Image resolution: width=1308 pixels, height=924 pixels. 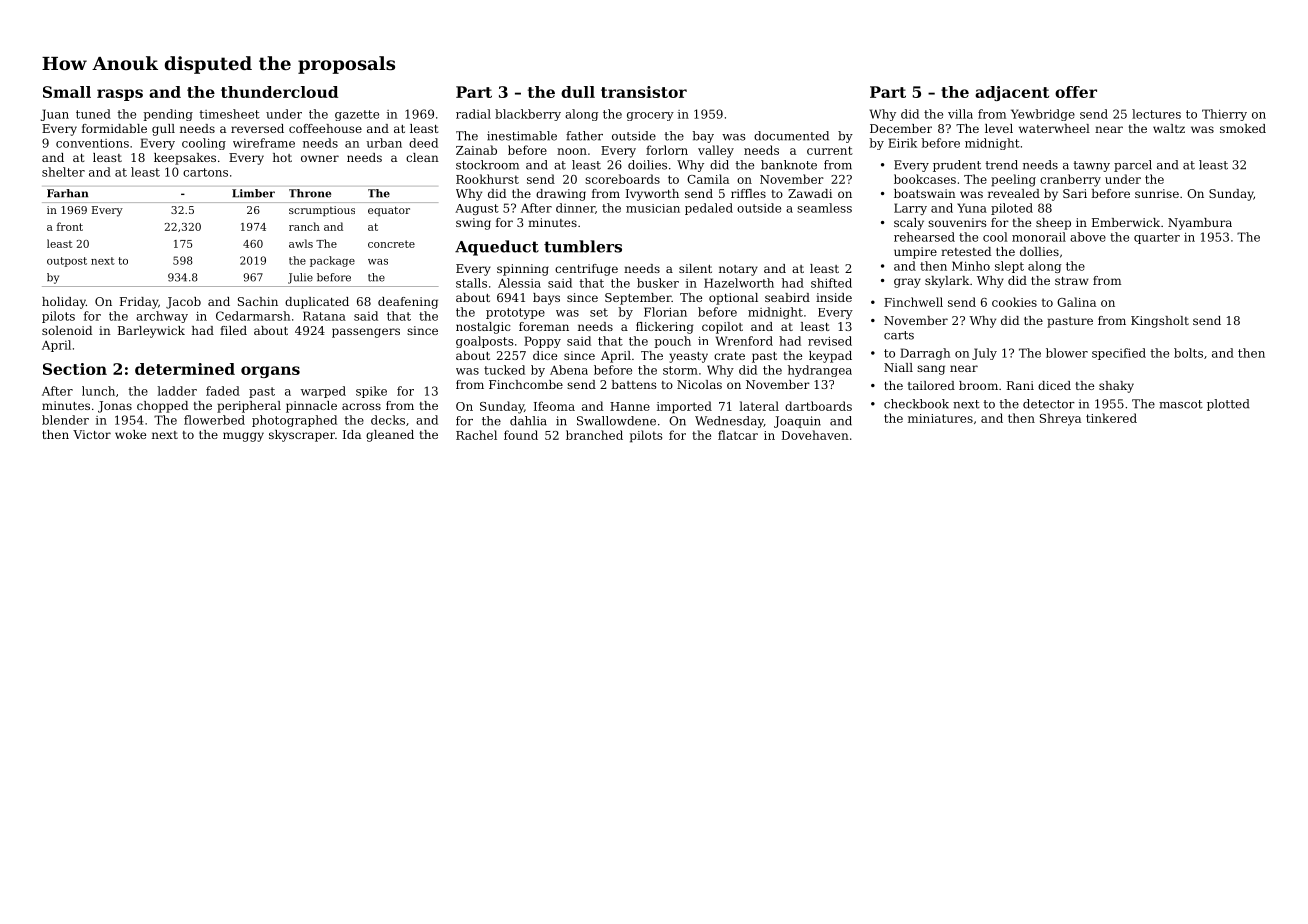 What do you see at coordinates (575, 208) in the screenshot?
I see `dinner` at bounding box center [575, 208].
